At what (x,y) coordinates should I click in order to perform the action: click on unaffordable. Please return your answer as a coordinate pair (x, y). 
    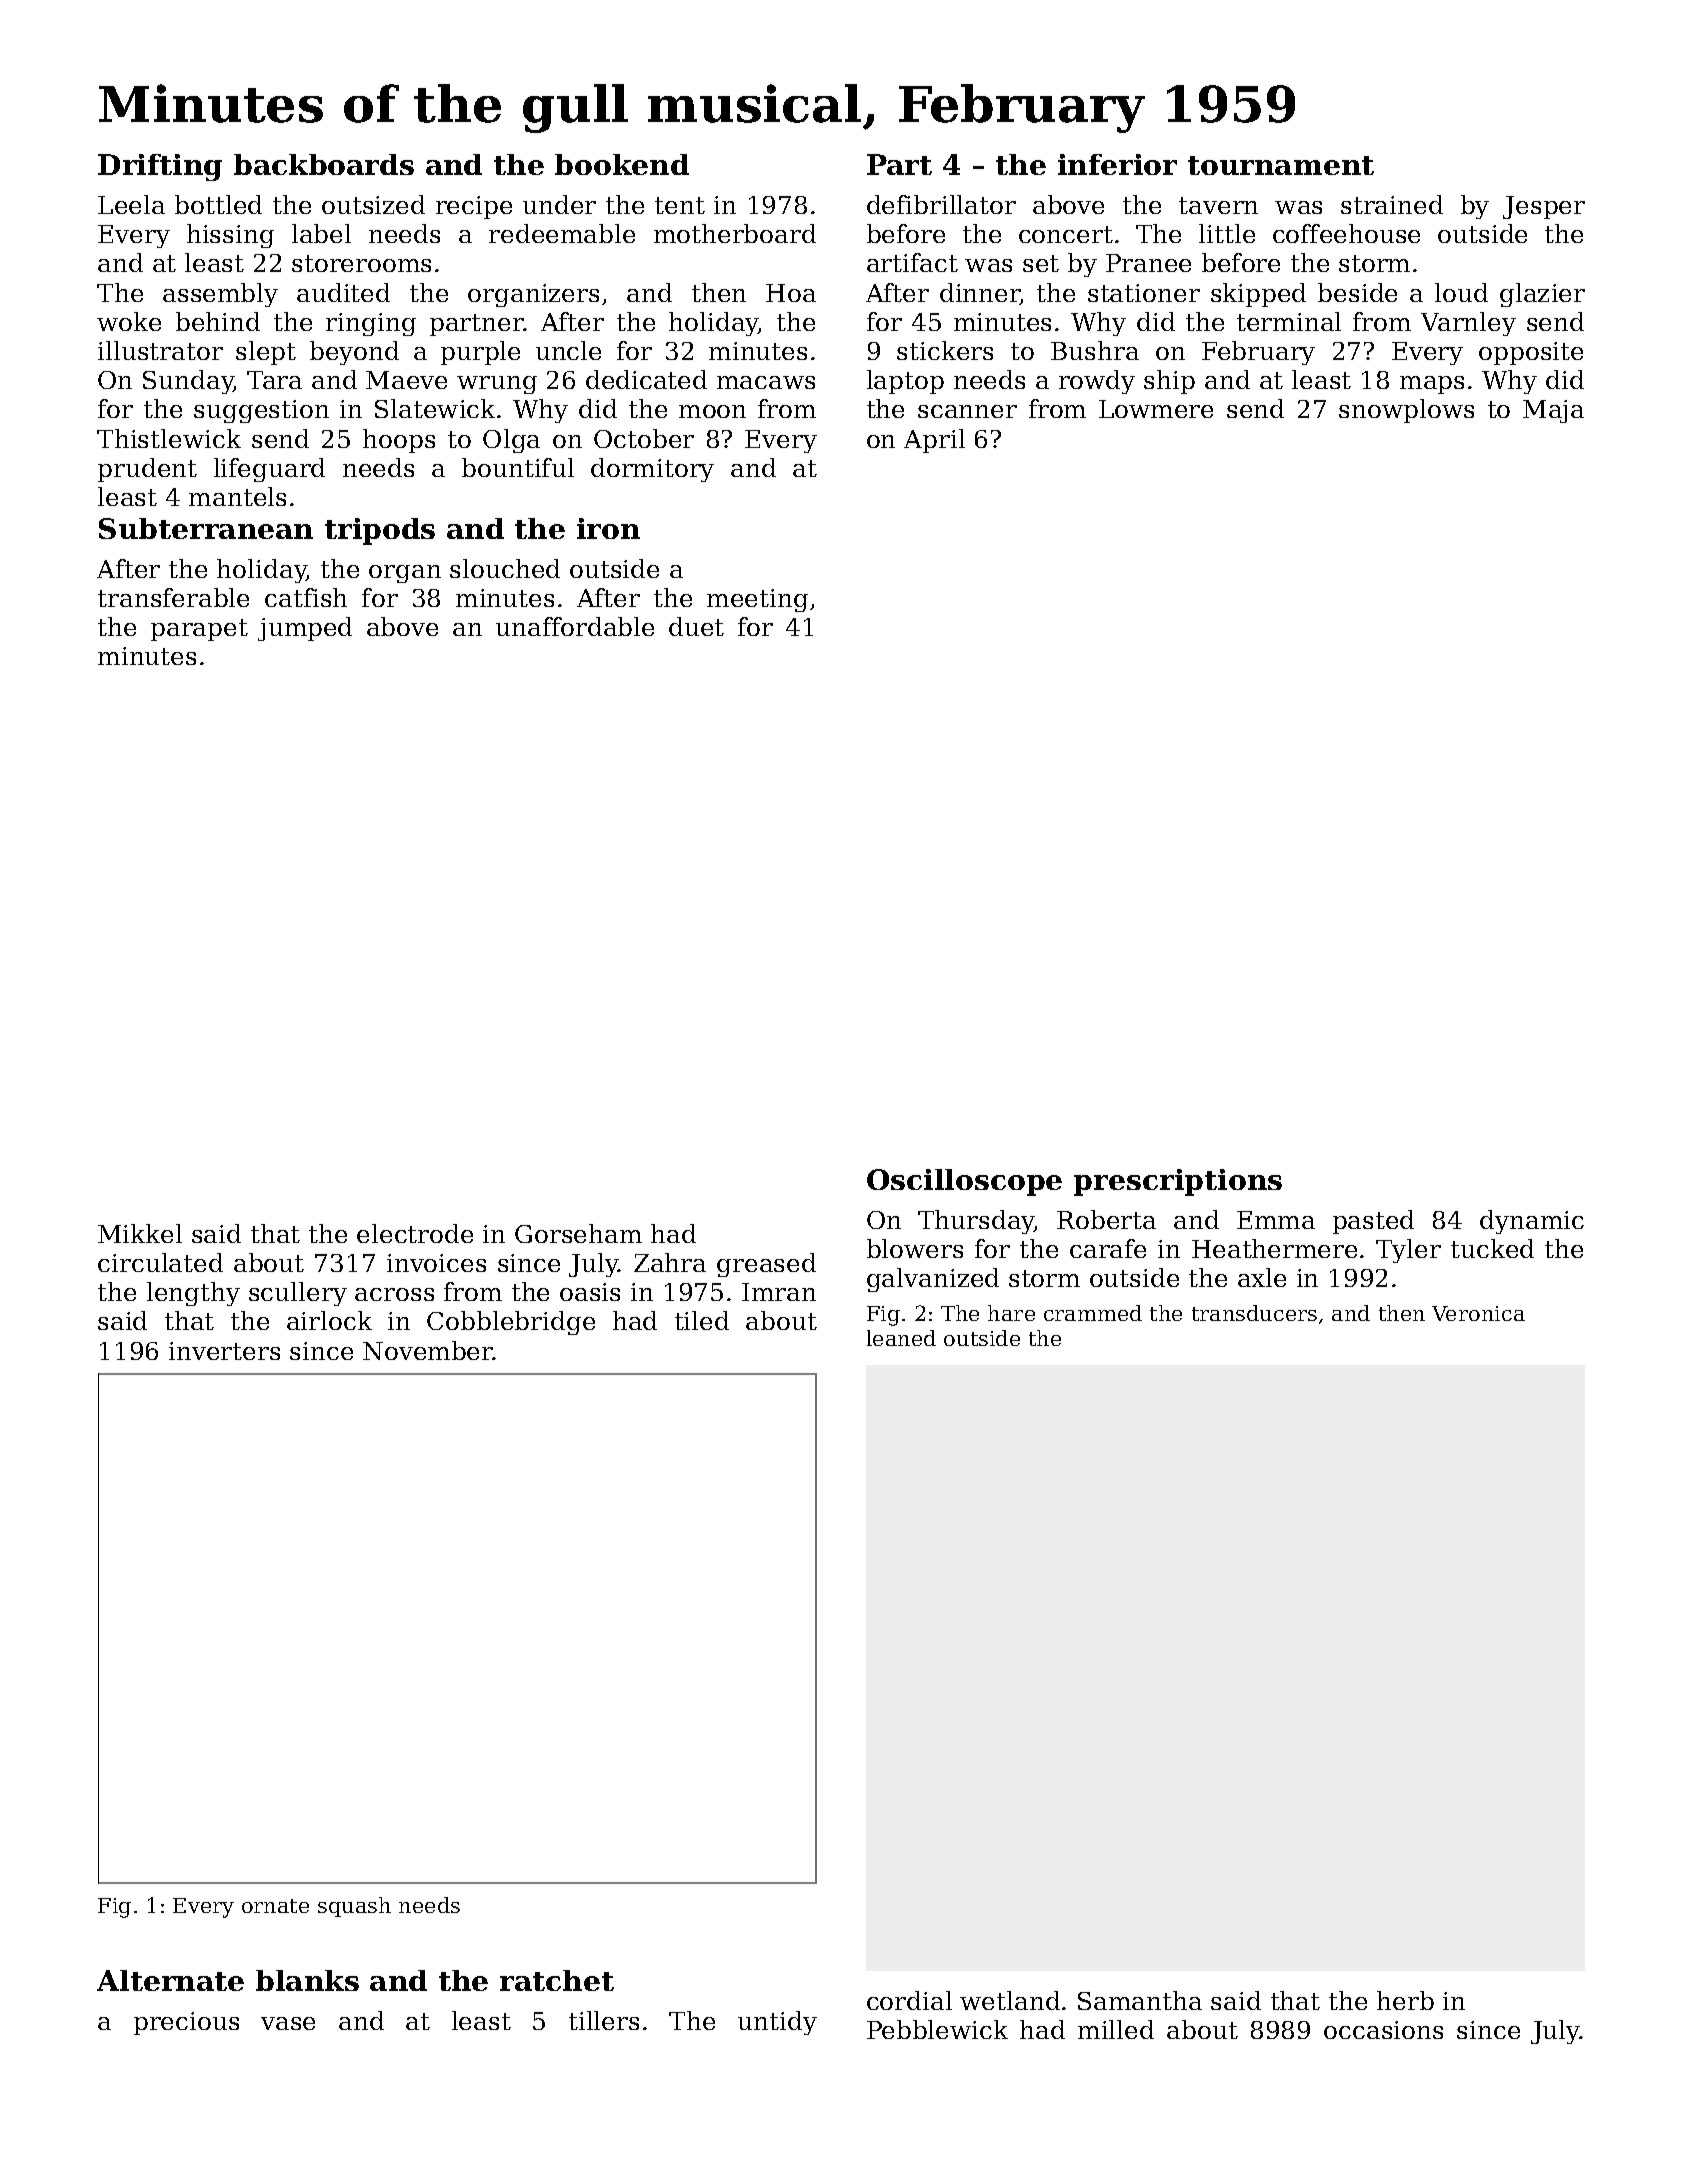
    Looking at the image, I should click on (575, 626).
